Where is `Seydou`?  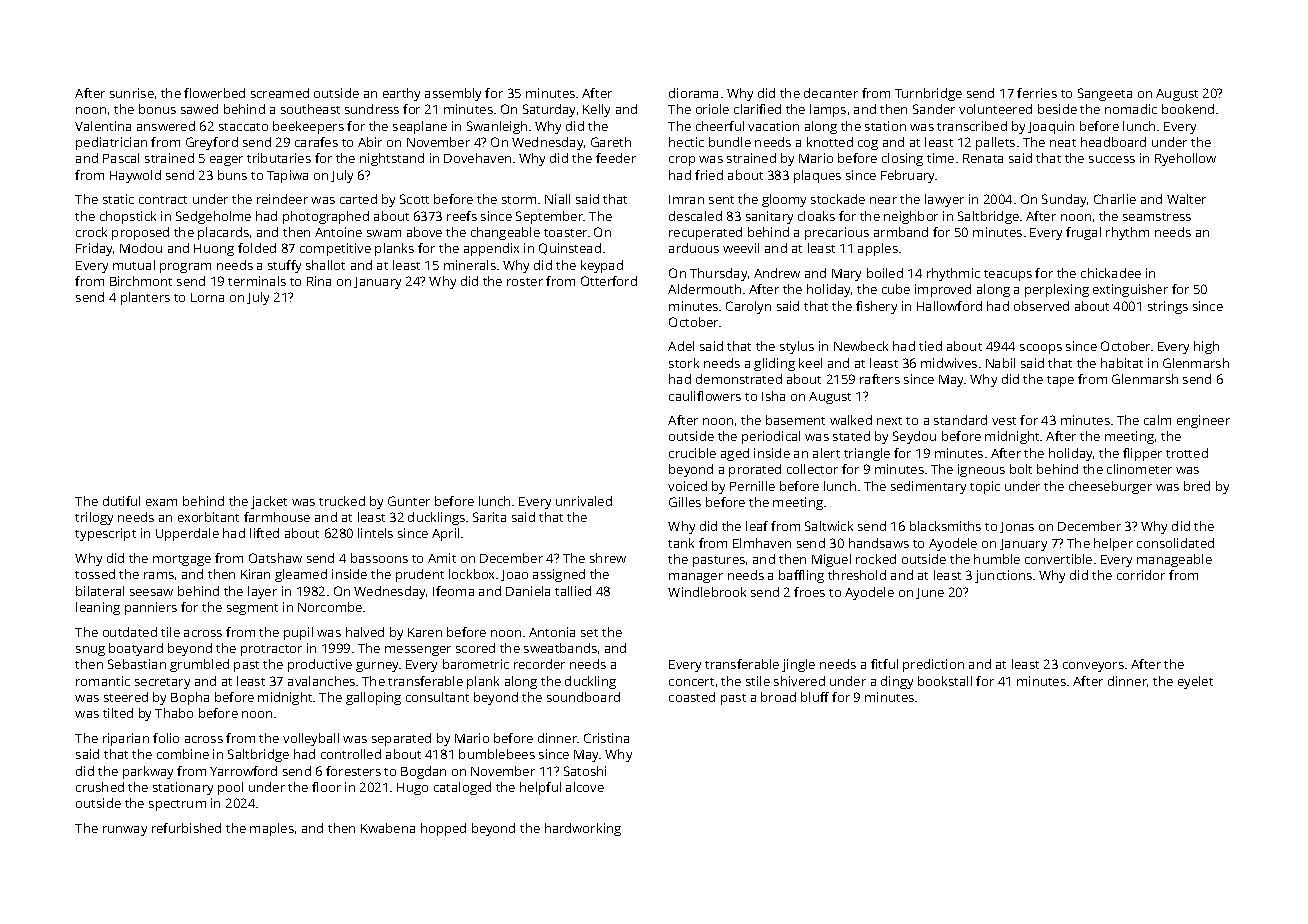
Seydou is located at coordinates (914, 437).
